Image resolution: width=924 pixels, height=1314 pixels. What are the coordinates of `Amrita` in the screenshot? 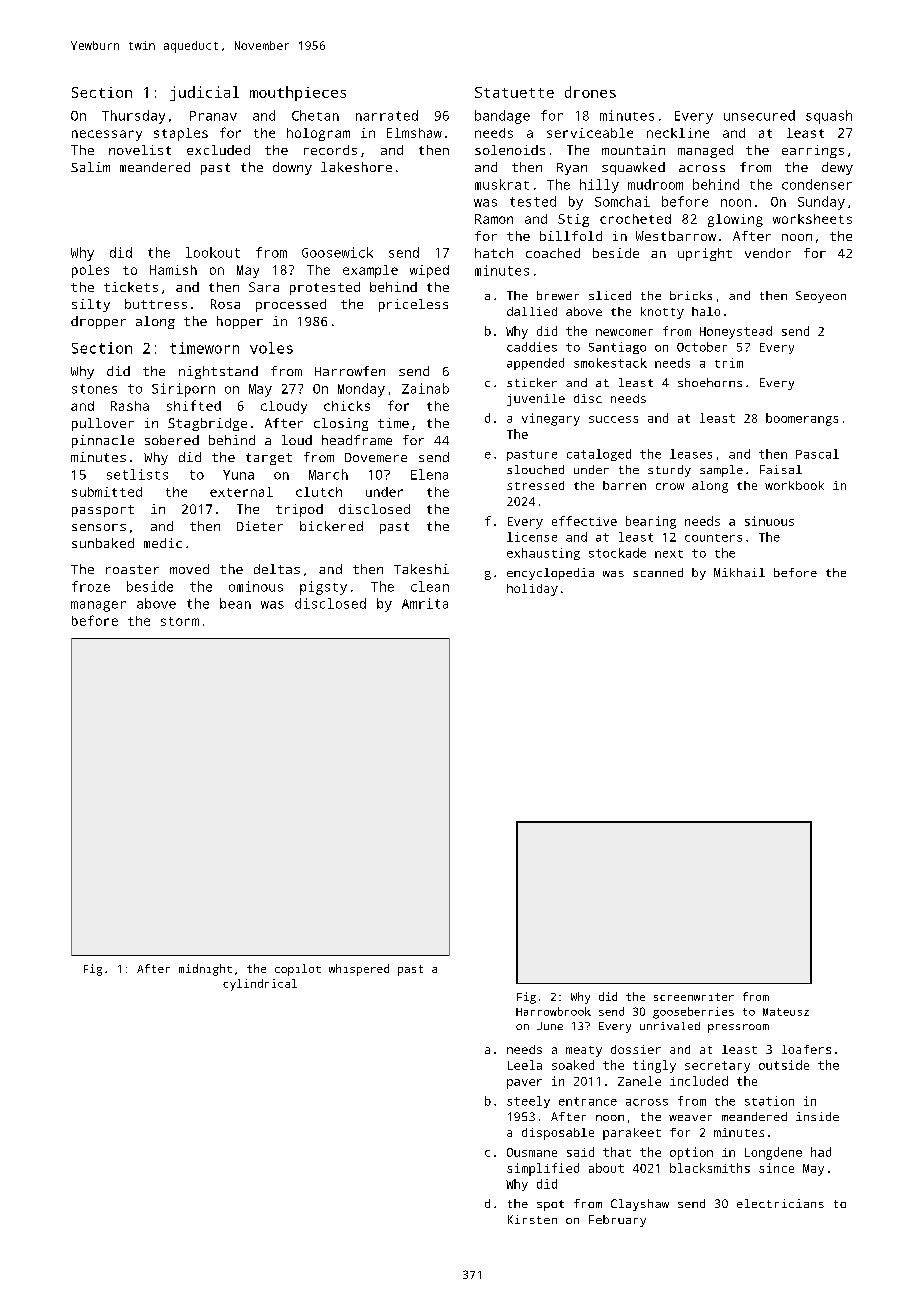 It's located at (425, 603).
